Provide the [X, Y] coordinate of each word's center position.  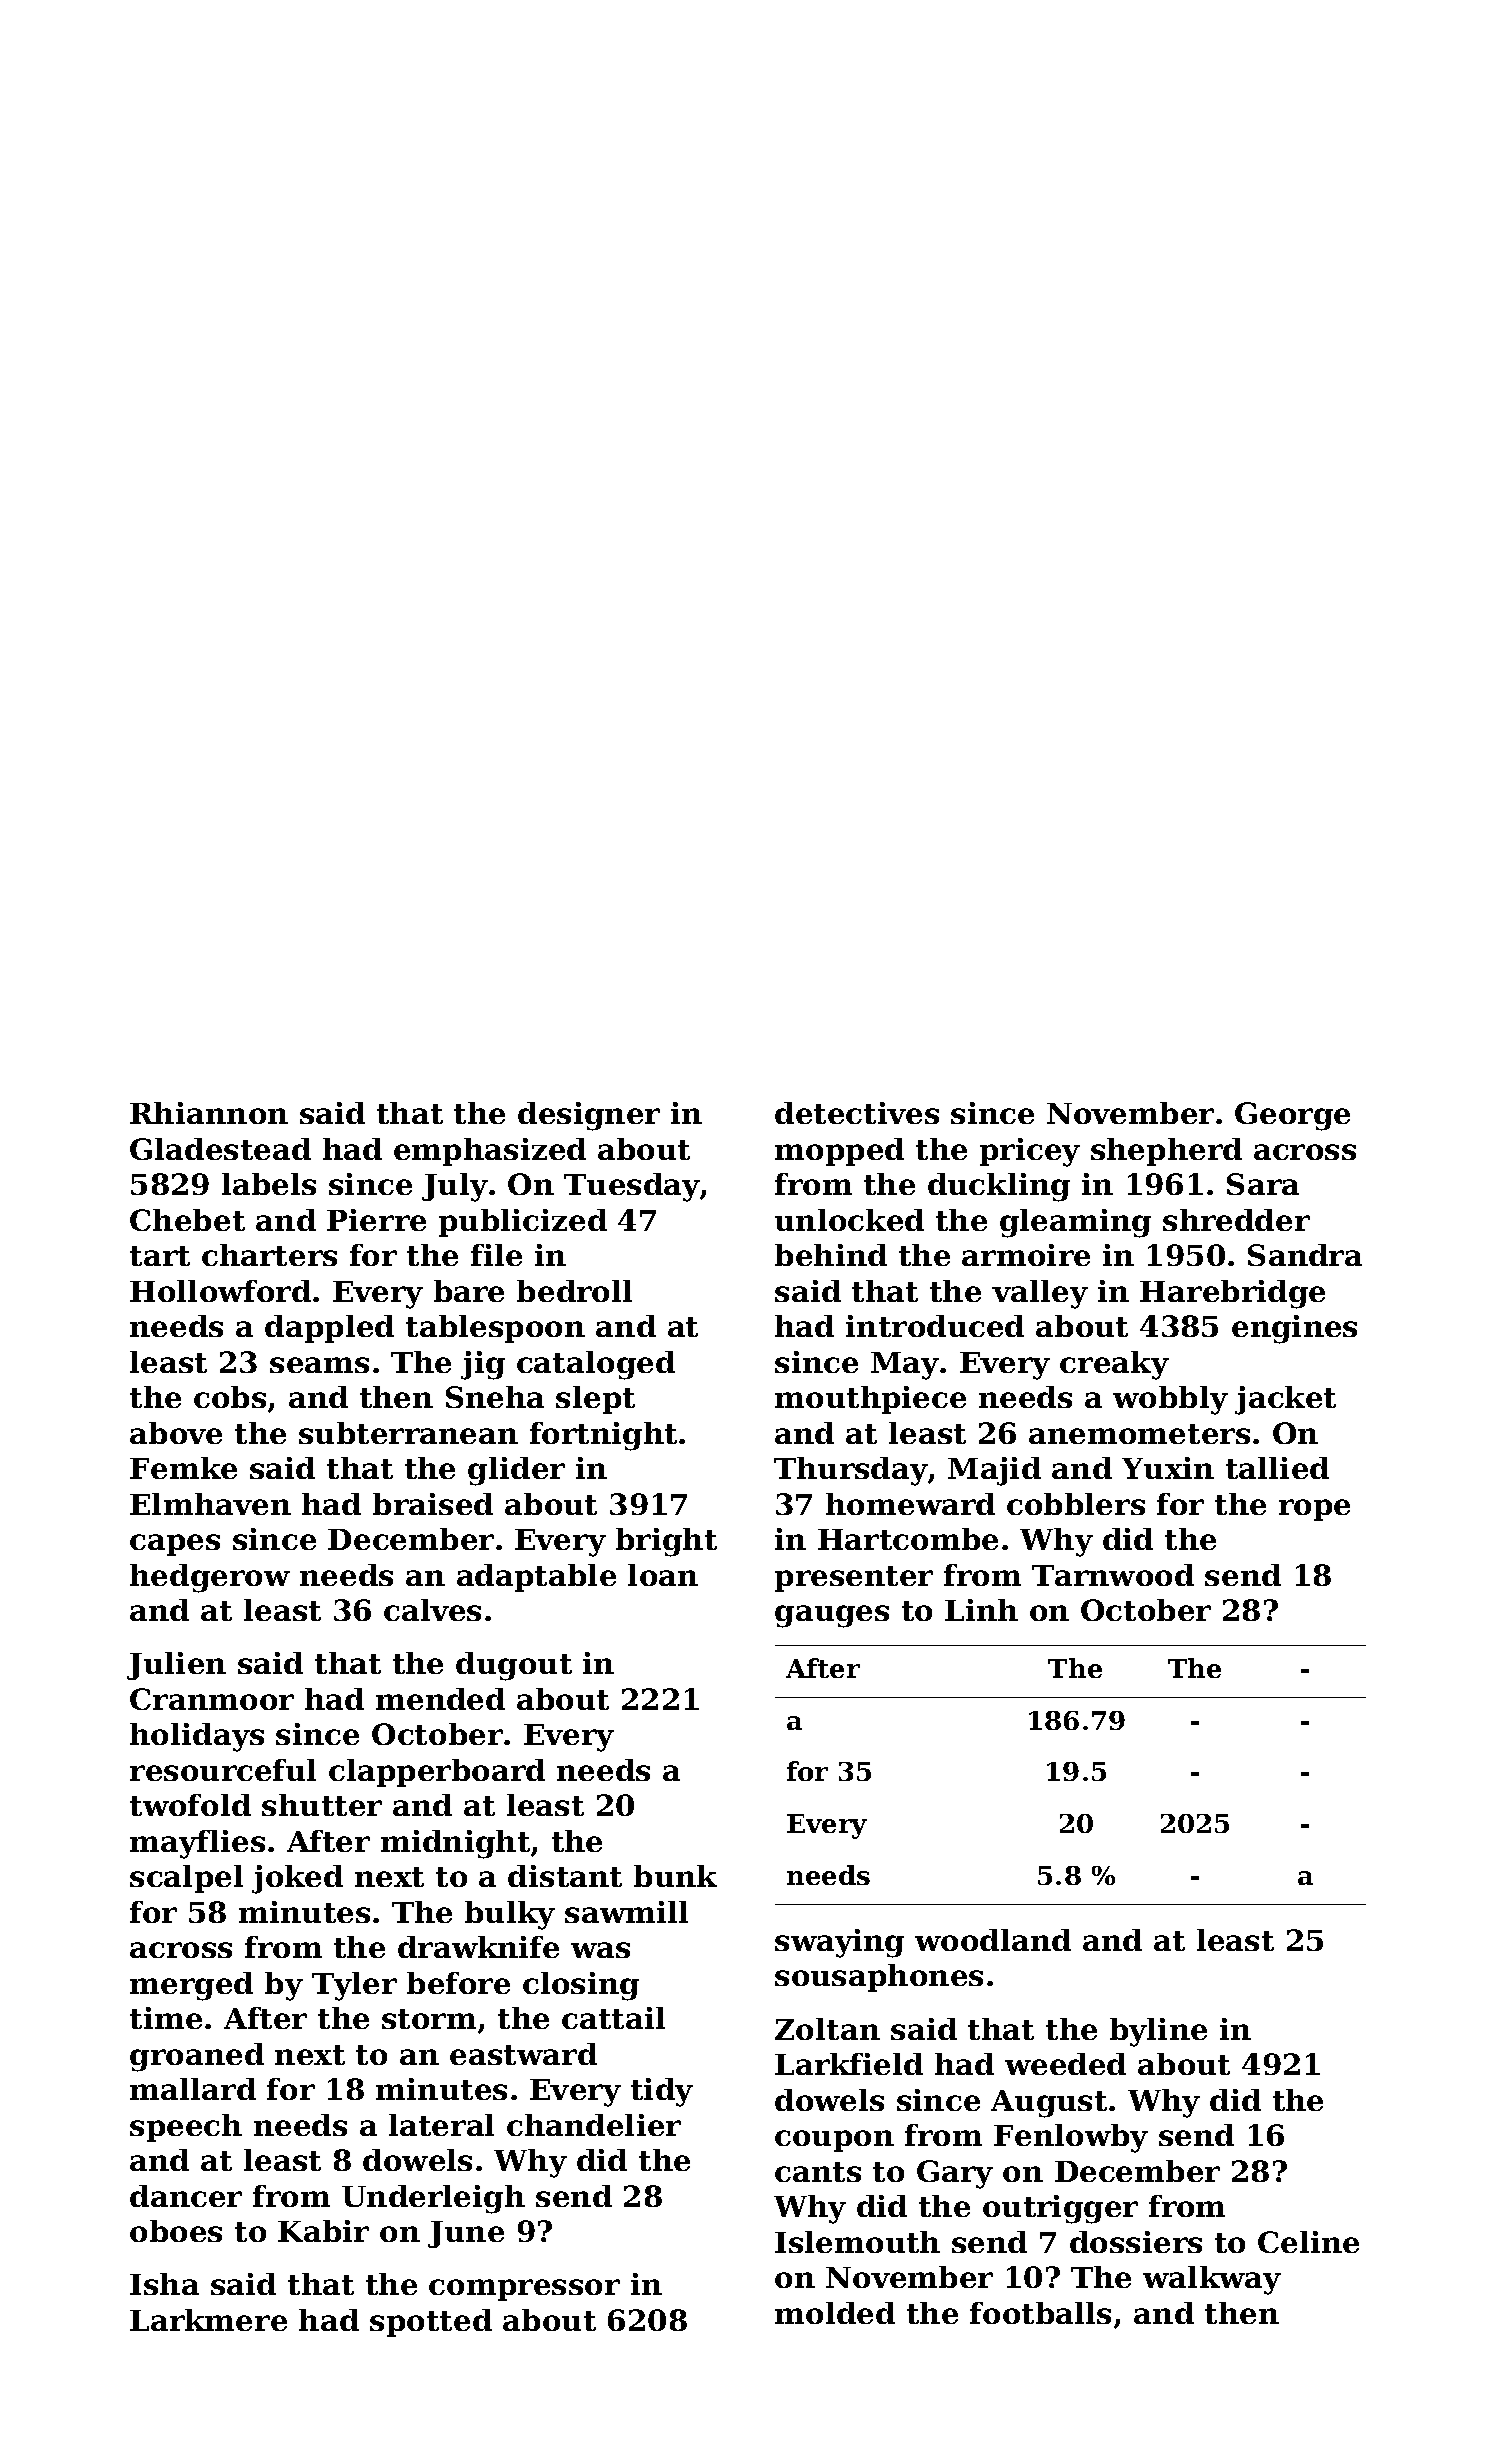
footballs [1040, 2313]
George [1292, 1116]
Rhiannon [209, 1113]
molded [835, 2313]
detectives [857, 1113]
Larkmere [208, 2320]
